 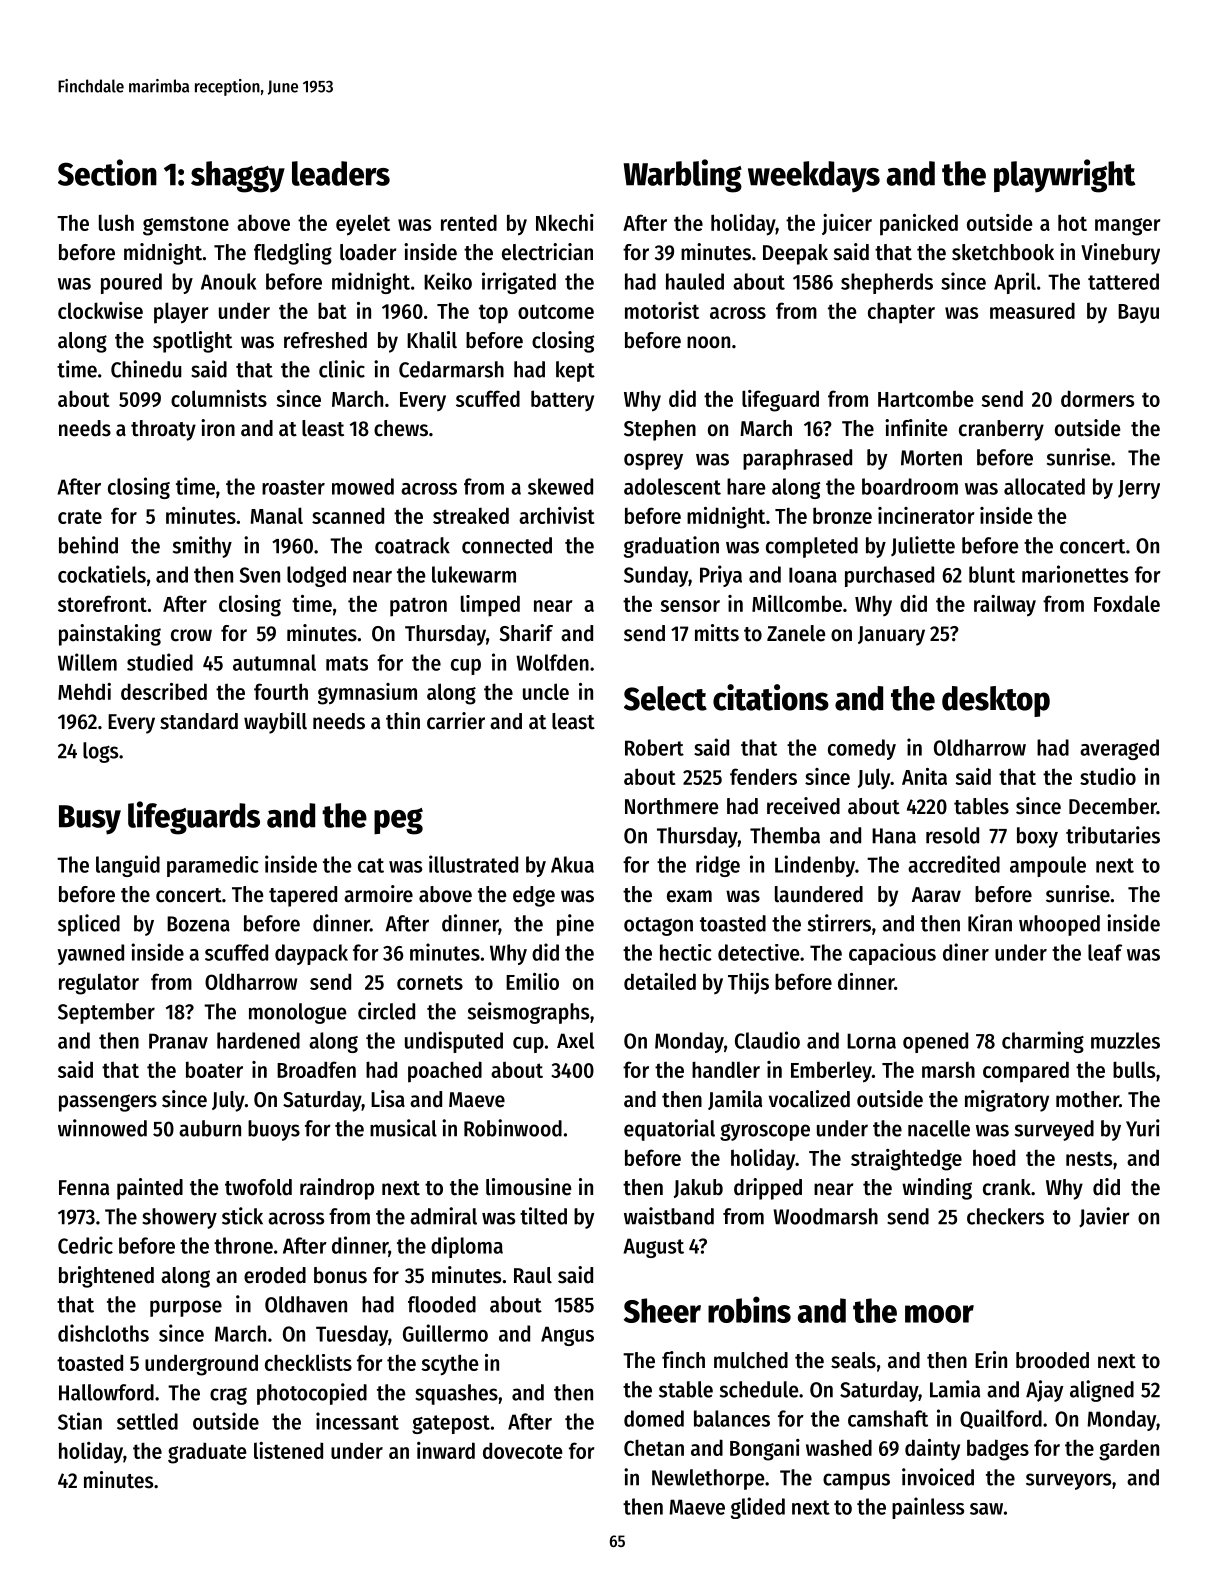 What do you see at coordinates (557, 515) in the image?
I see `archivist` at bounding box center [557, 515].
